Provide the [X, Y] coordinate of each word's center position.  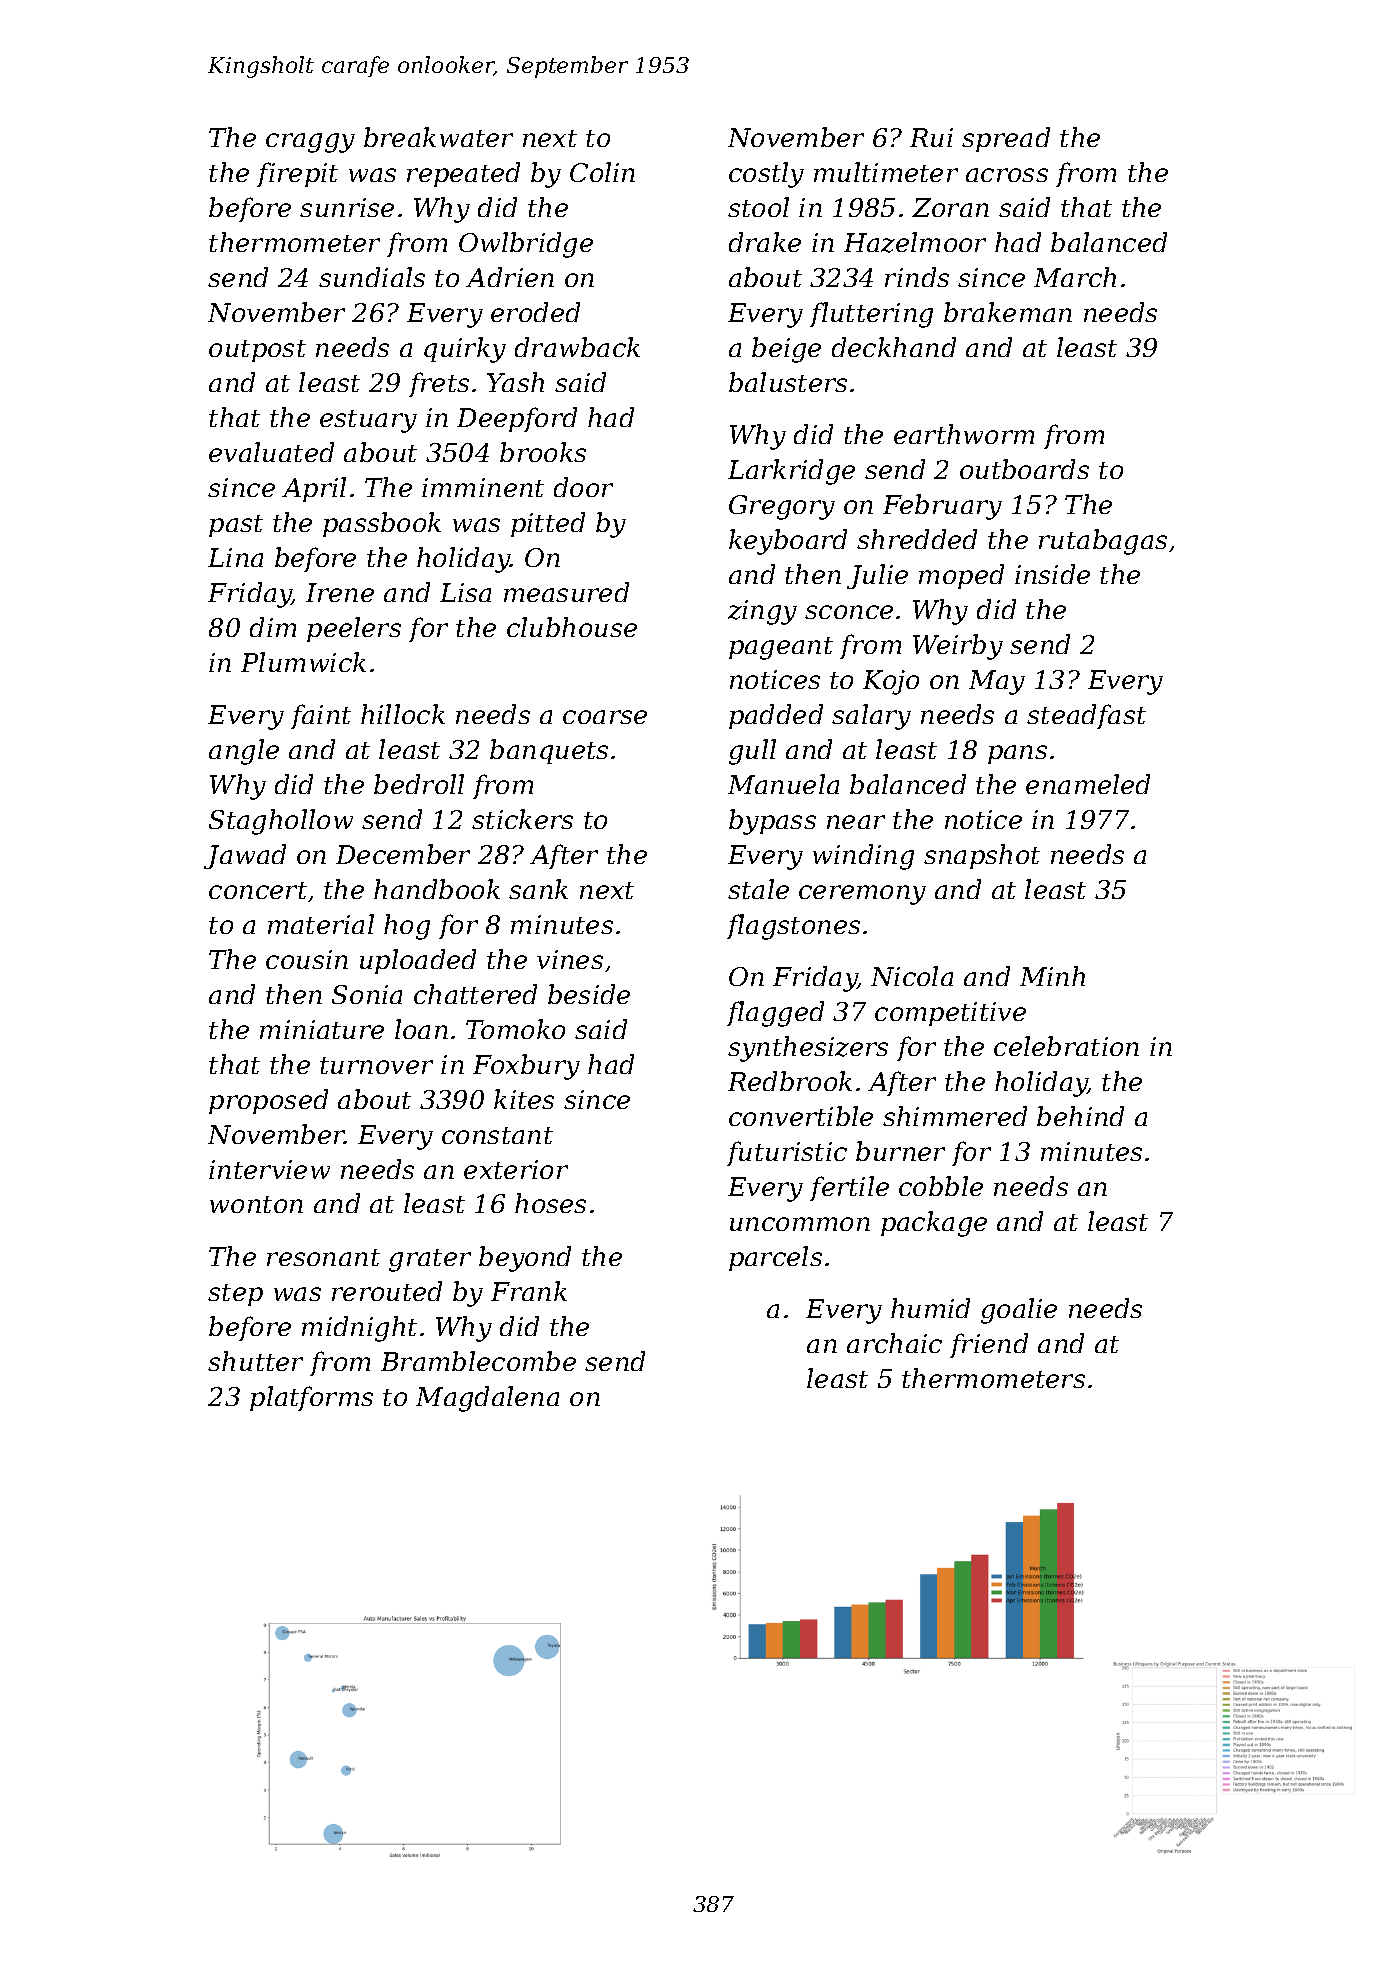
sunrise [347, 207]
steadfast [1086, 716]
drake [765, 242]
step [235, 1295]
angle [244, 752]
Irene [340, 592]
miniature [322, 1029]
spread [1006, 139]
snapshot [982, 856]
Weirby [958, 647]
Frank [529, 1291]
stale [758, 889]
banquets [549, 751]
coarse [605, 717]
